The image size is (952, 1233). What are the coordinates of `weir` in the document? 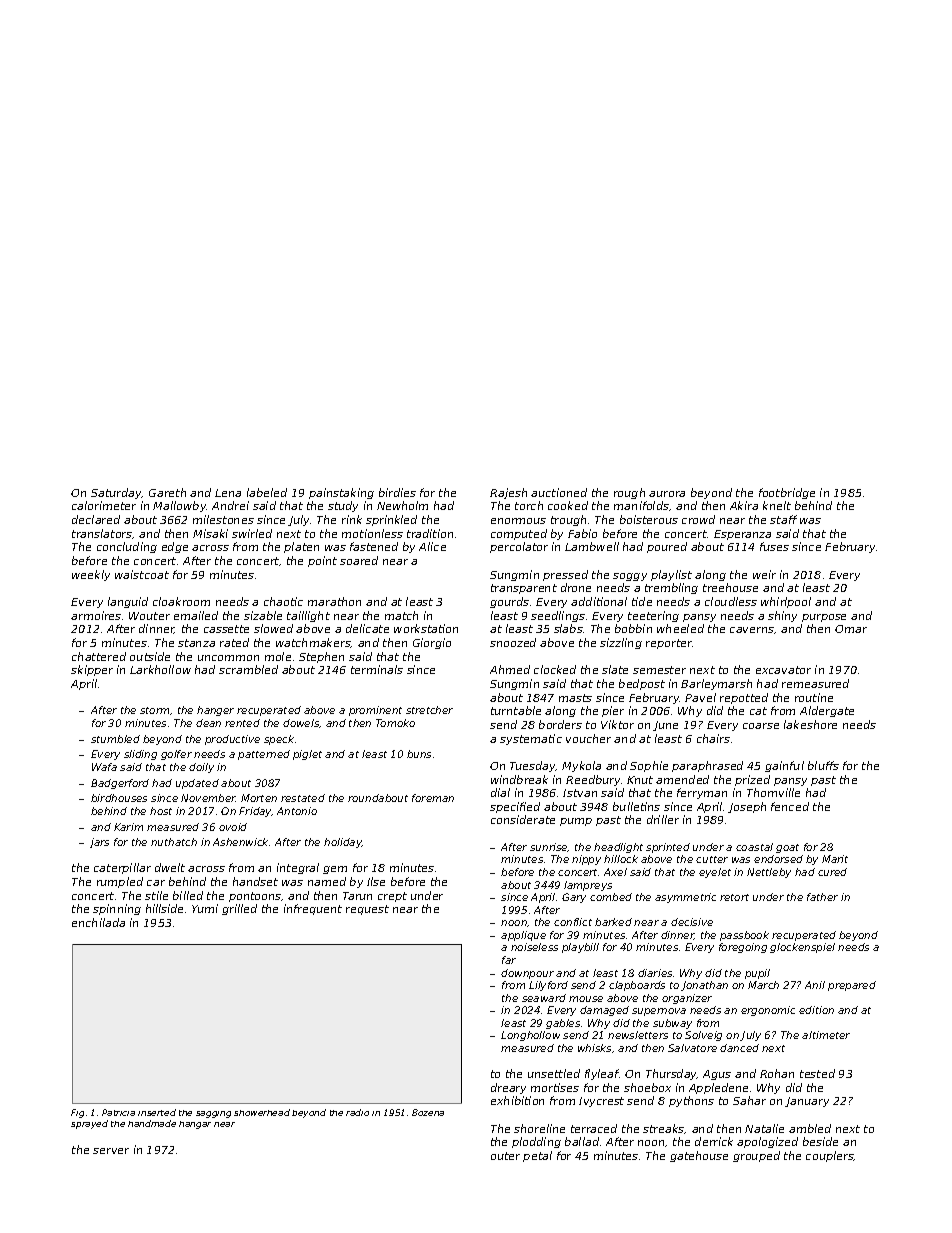 It's located at (764, 574).
